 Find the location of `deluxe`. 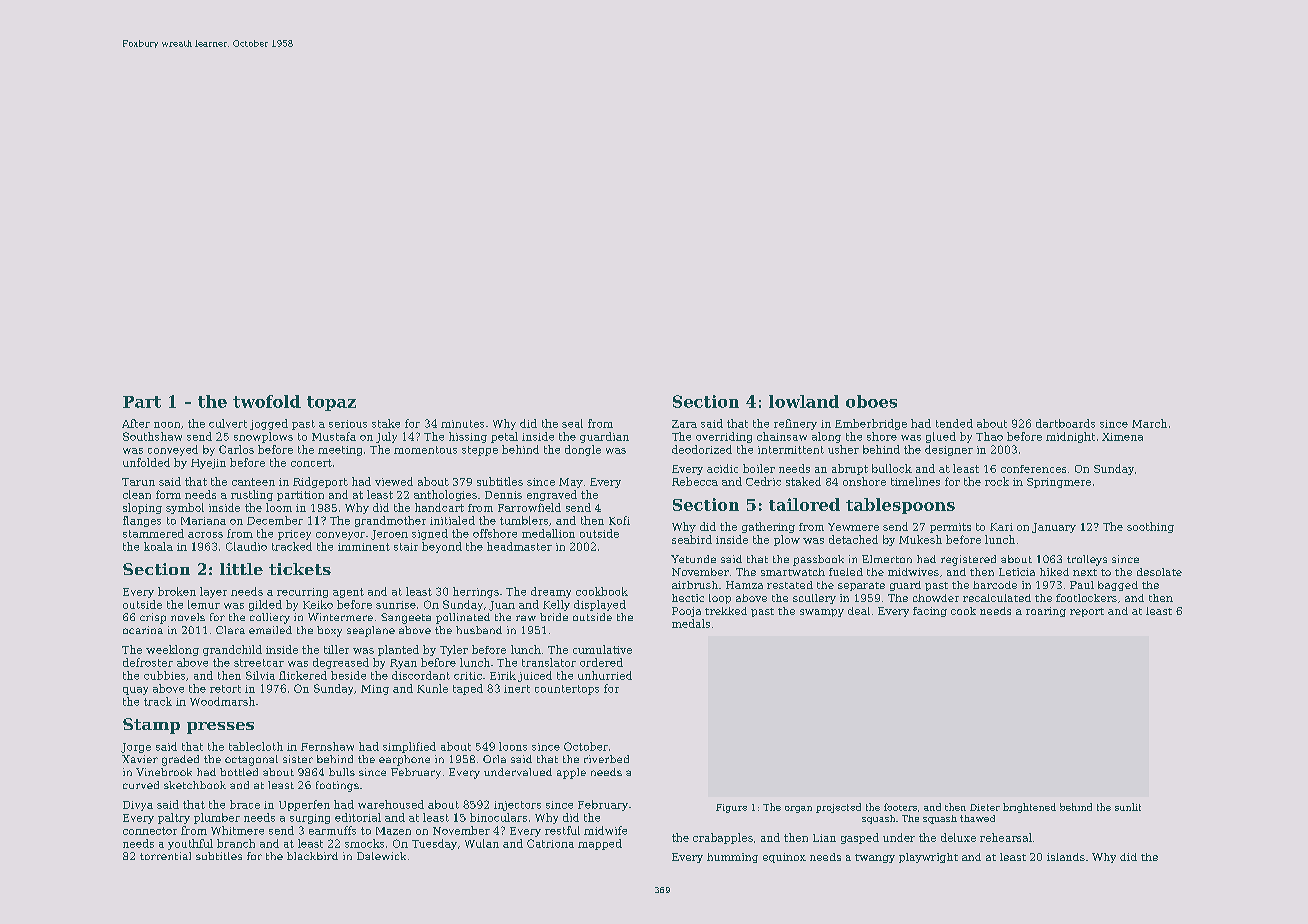

deluxe is located at coordinates (958, 837).
